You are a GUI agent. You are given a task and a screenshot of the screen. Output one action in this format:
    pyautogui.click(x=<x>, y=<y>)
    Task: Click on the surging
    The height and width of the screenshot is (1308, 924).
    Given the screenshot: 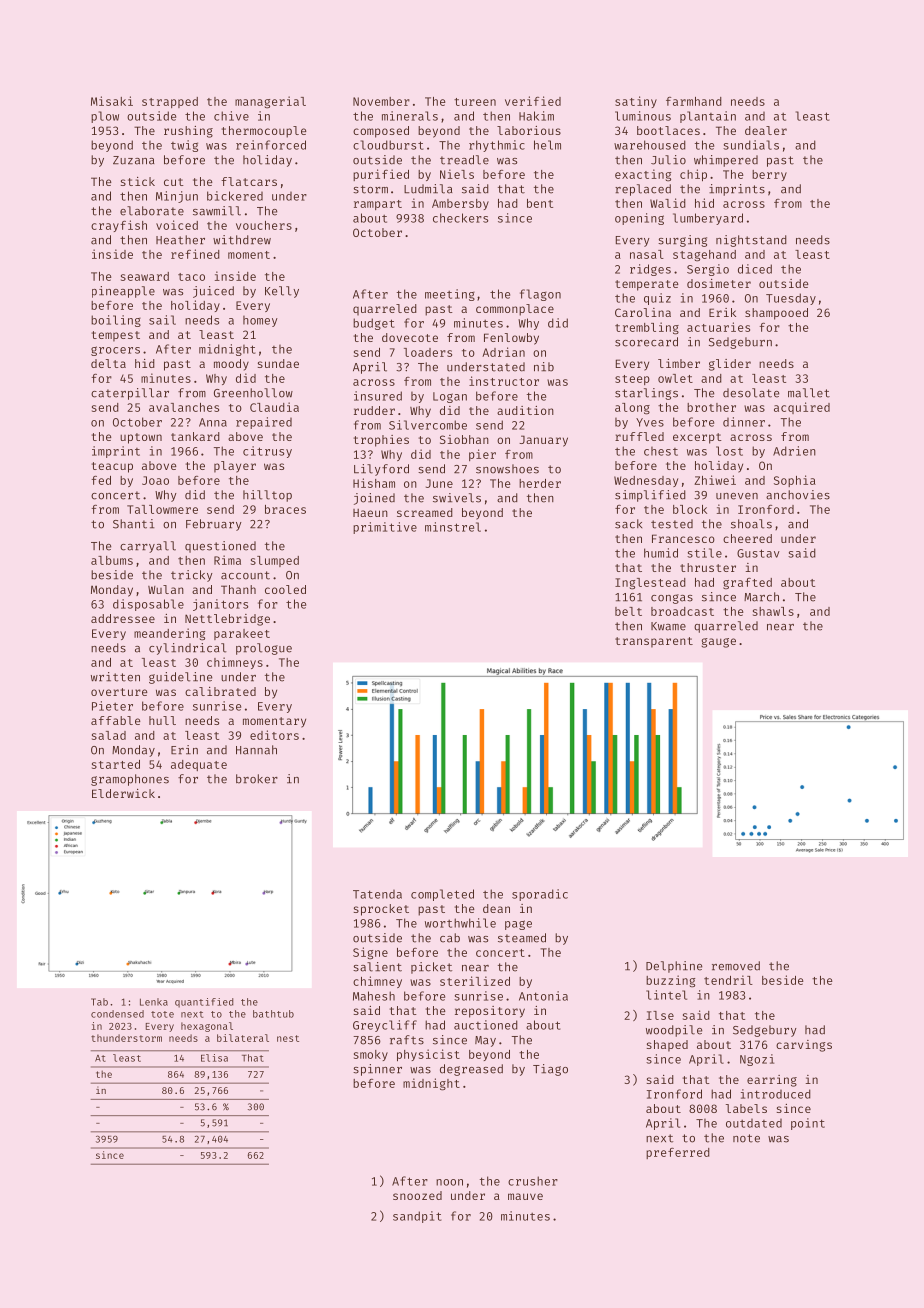 What is the action you would take?
    pyautogui.click(x=682, y=241)
